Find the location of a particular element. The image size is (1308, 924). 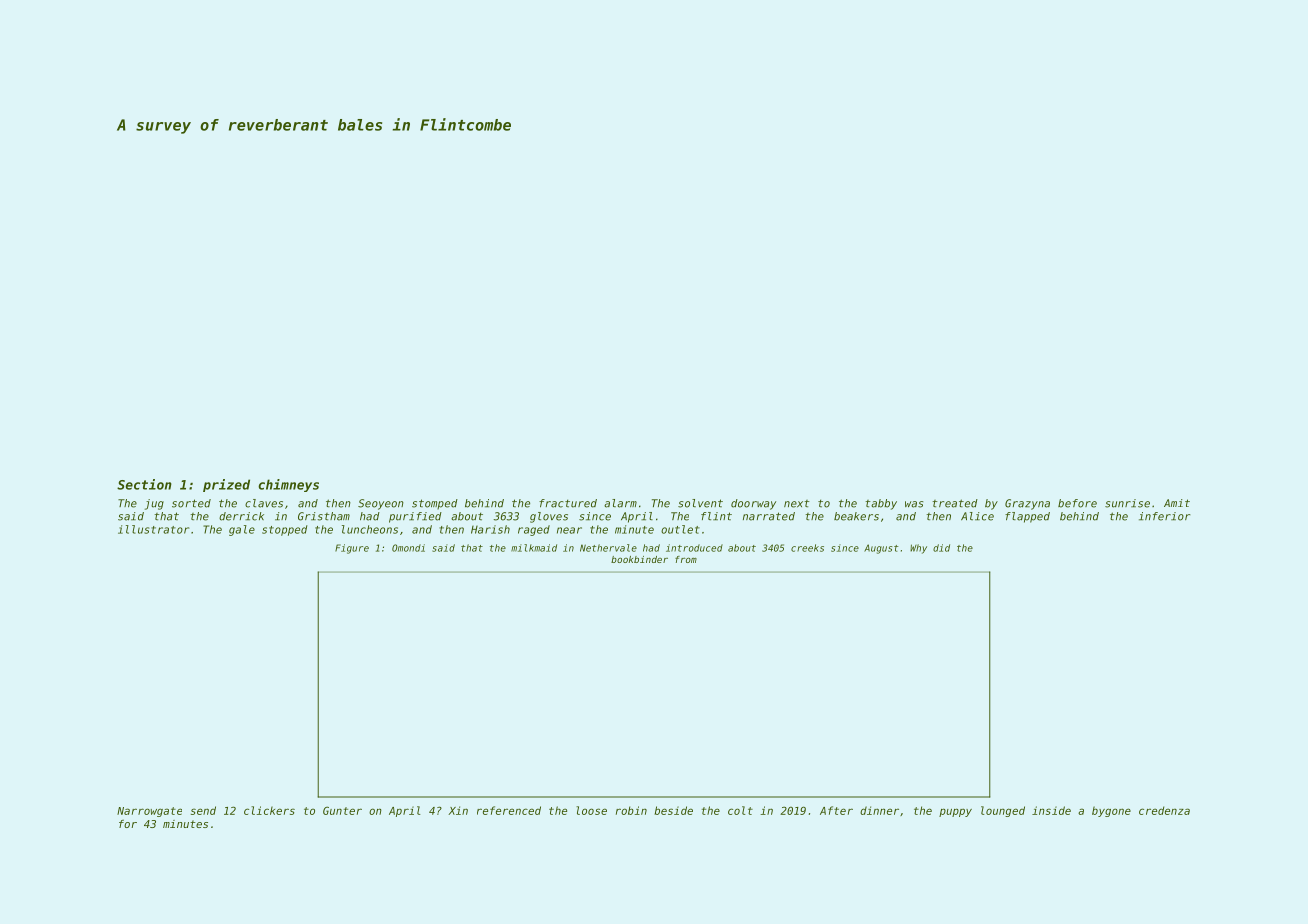

fractured is located at coordinates (568, 503).
